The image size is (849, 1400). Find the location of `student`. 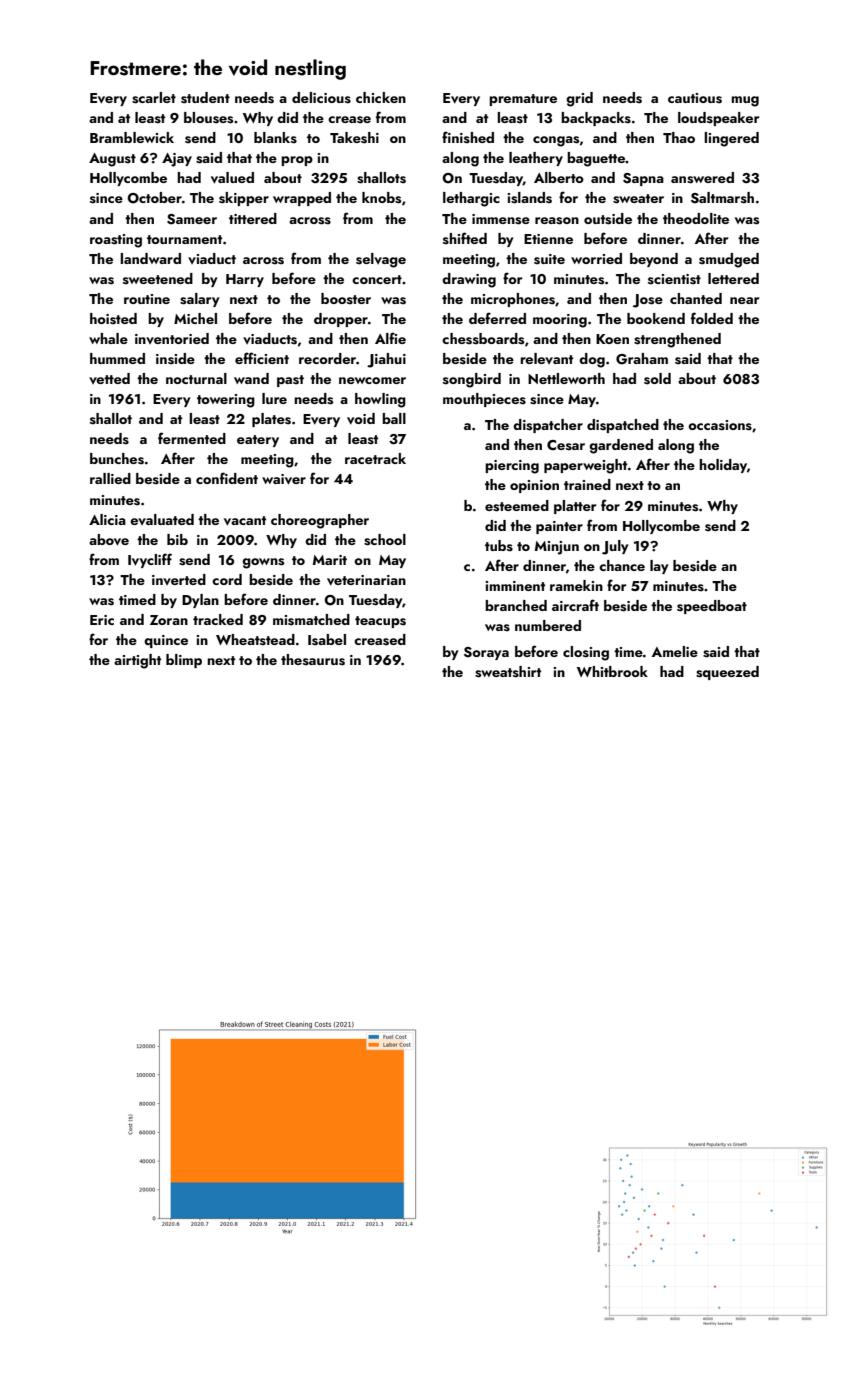

student is located at coordinates (205, 98).
